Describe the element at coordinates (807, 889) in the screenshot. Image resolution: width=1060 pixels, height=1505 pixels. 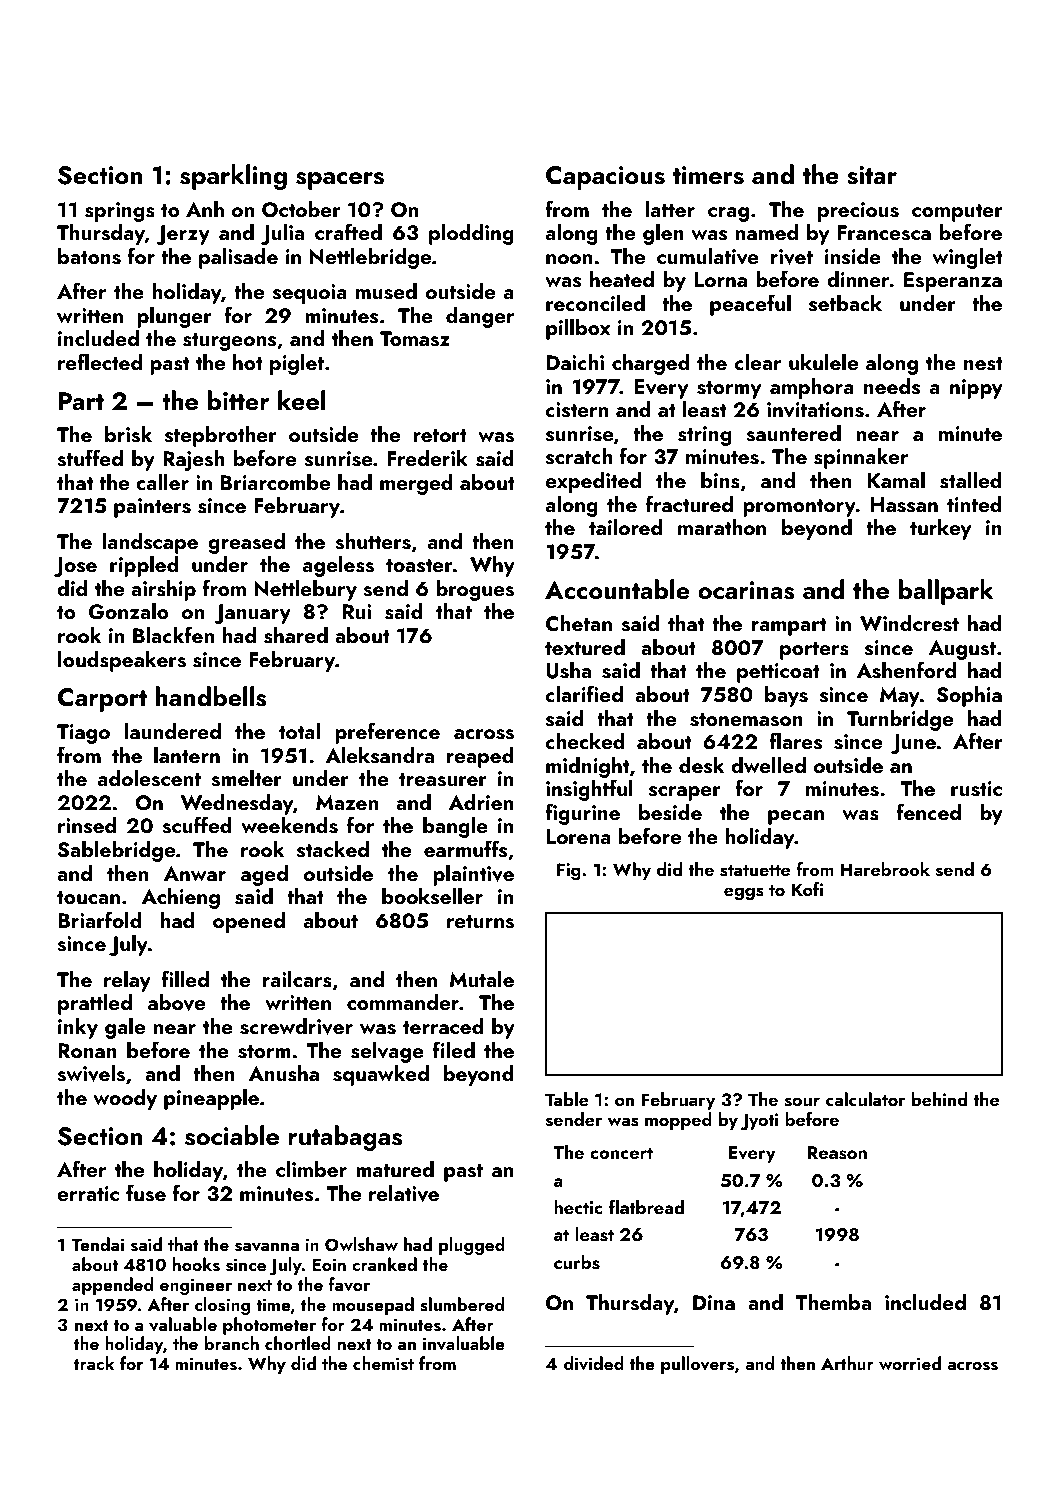
I see `Kofi` at that location.
